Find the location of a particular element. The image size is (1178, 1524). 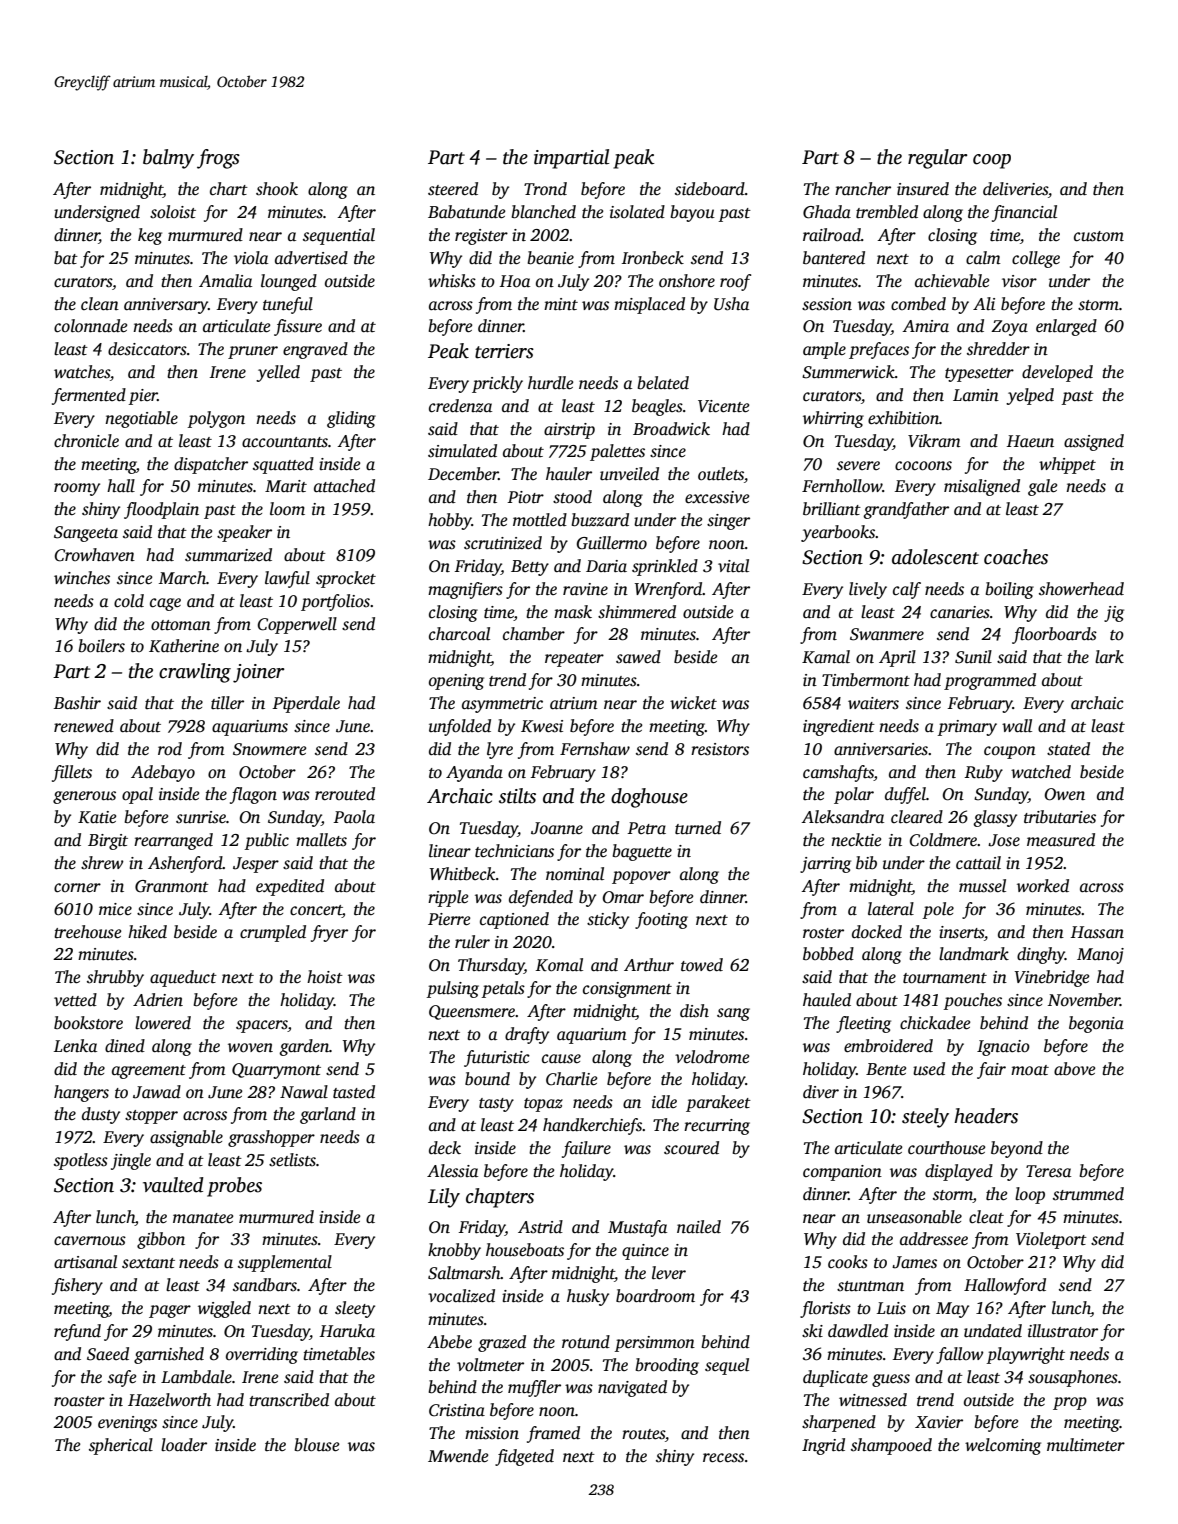

pager is located at coordinates (170, 1311).
